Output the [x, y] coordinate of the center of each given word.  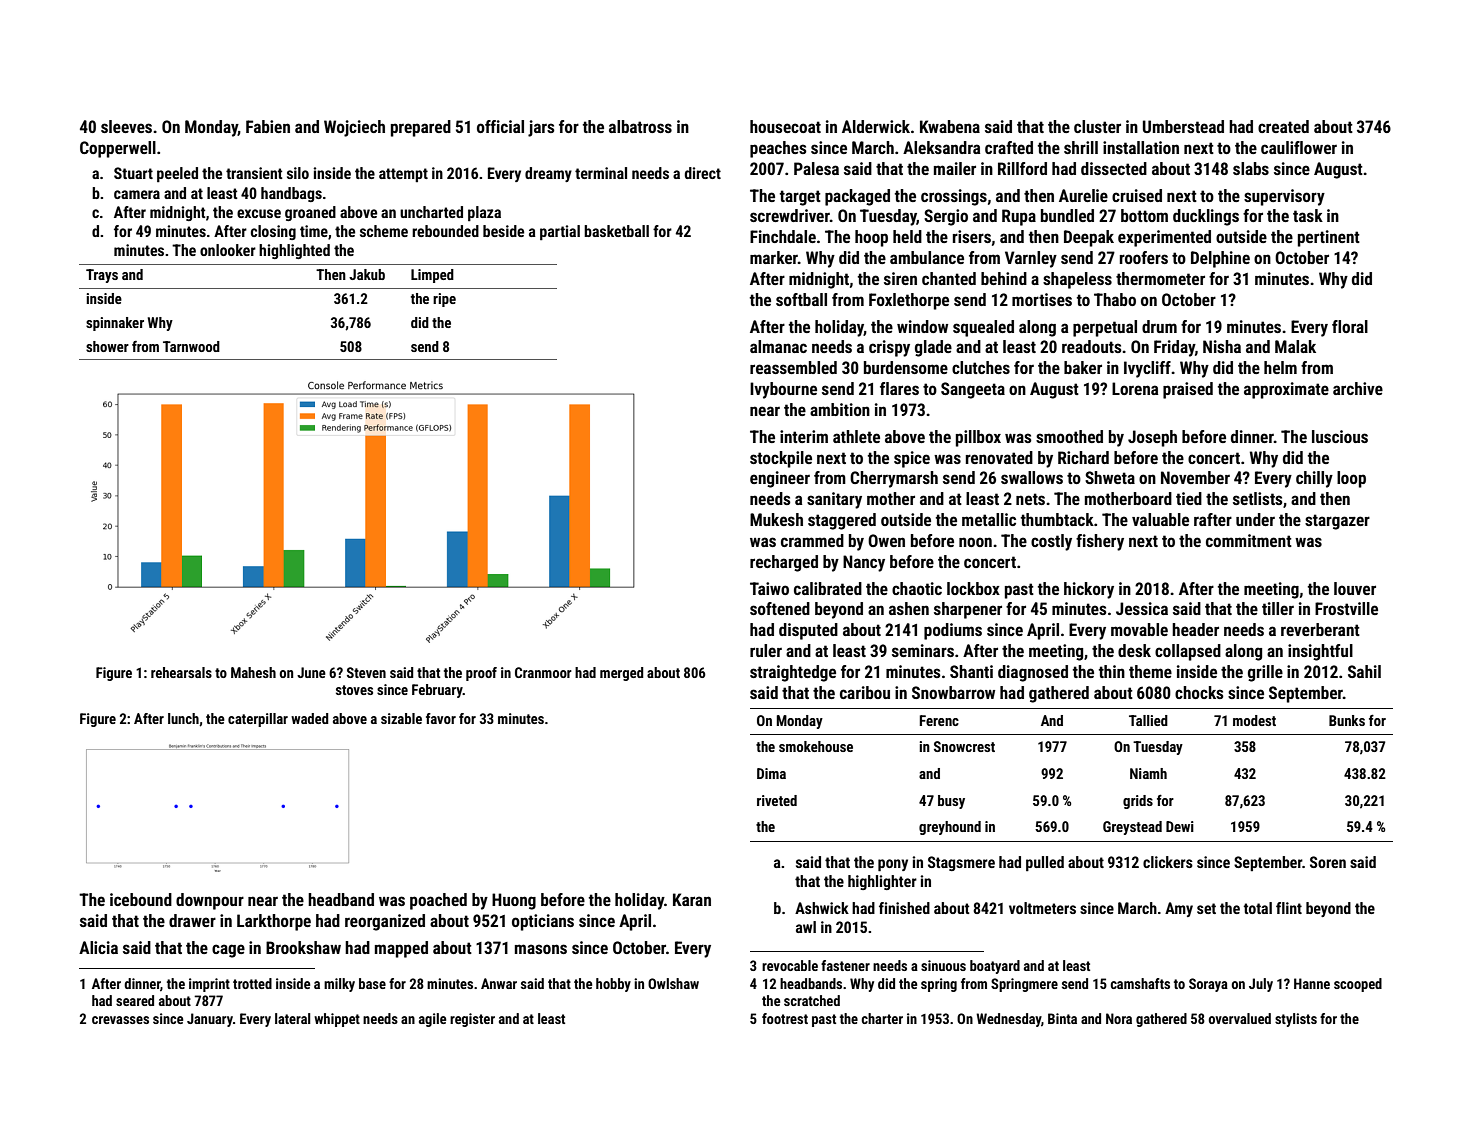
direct [703, 173]
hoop [871, 238]
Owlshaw [673, 983]
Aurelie [1083, 195]
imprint [209, 985]
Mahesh [253, 672]
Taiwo [769, 588]
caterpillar [258, 720]
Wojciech [354, 128]
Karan [692, 899]
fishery [1100, 542]
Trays [102, 276]
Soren [1328, 862]
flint [1289, 908]
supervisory [1284, 197]
